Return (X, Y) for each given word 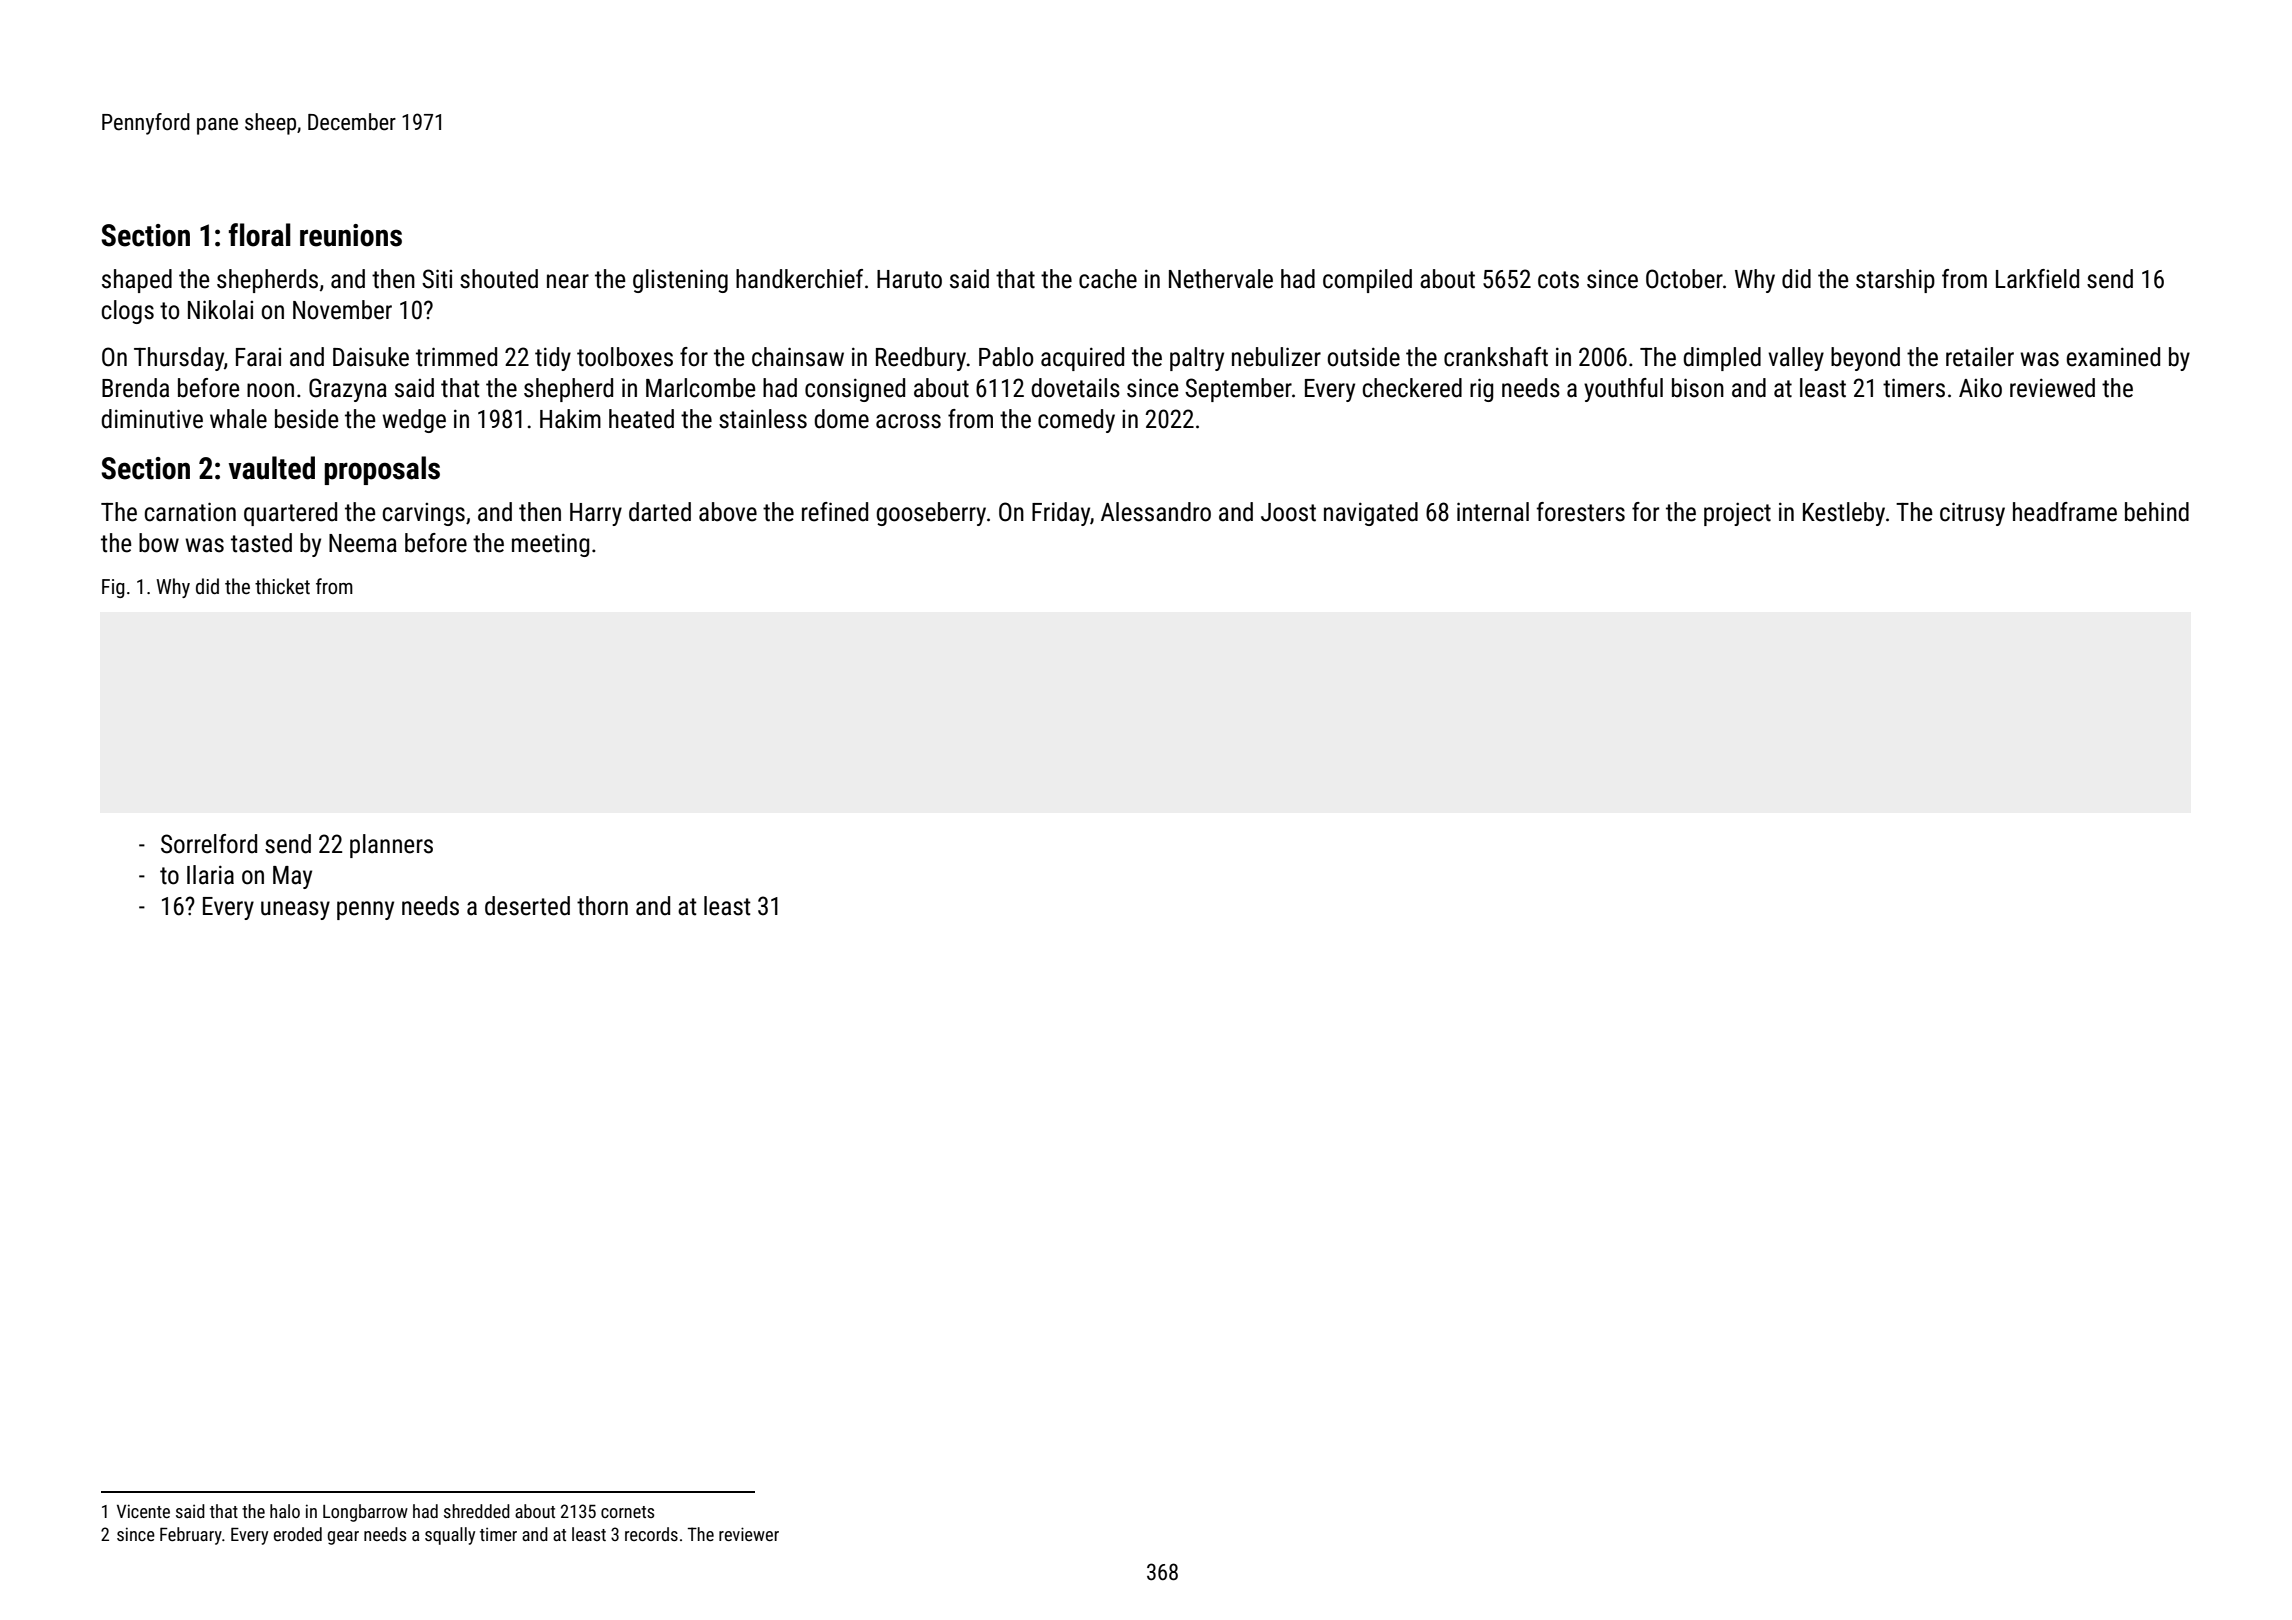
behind (2157, 512)
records (651, 1534)
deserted (527, 906)
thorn (602, 906)
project (1737, 514)
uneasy (295, 910)
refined (835, 512)
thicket (282, 586)
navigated (1371, 514)
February (191, 1536)
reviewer (749, 1534)
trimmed (456, 357)
